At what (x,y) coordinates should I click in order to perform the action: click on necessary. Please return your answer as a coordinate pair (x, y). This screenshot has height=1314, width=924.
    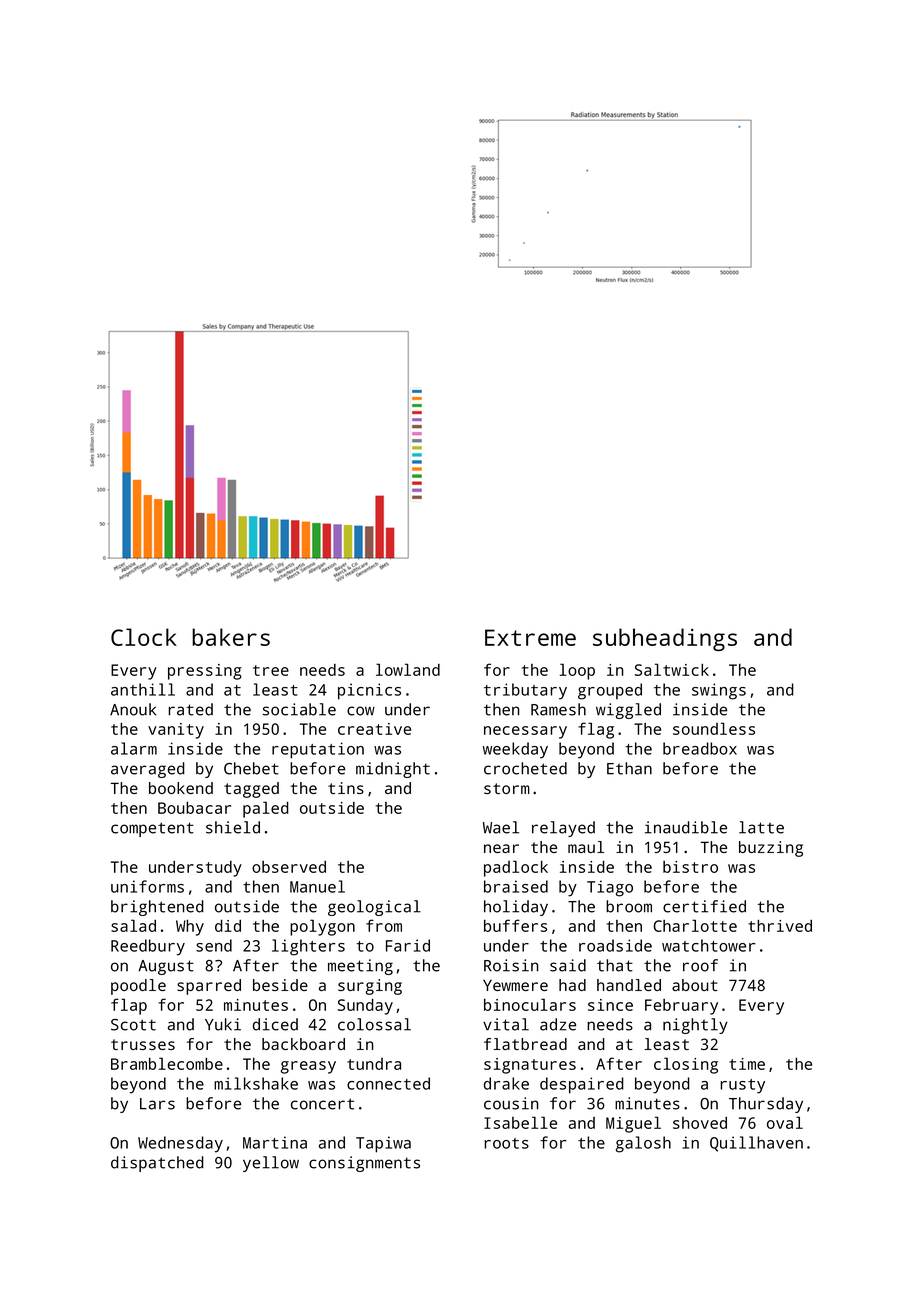
    Looking at the image, I should click on (525, 732).
